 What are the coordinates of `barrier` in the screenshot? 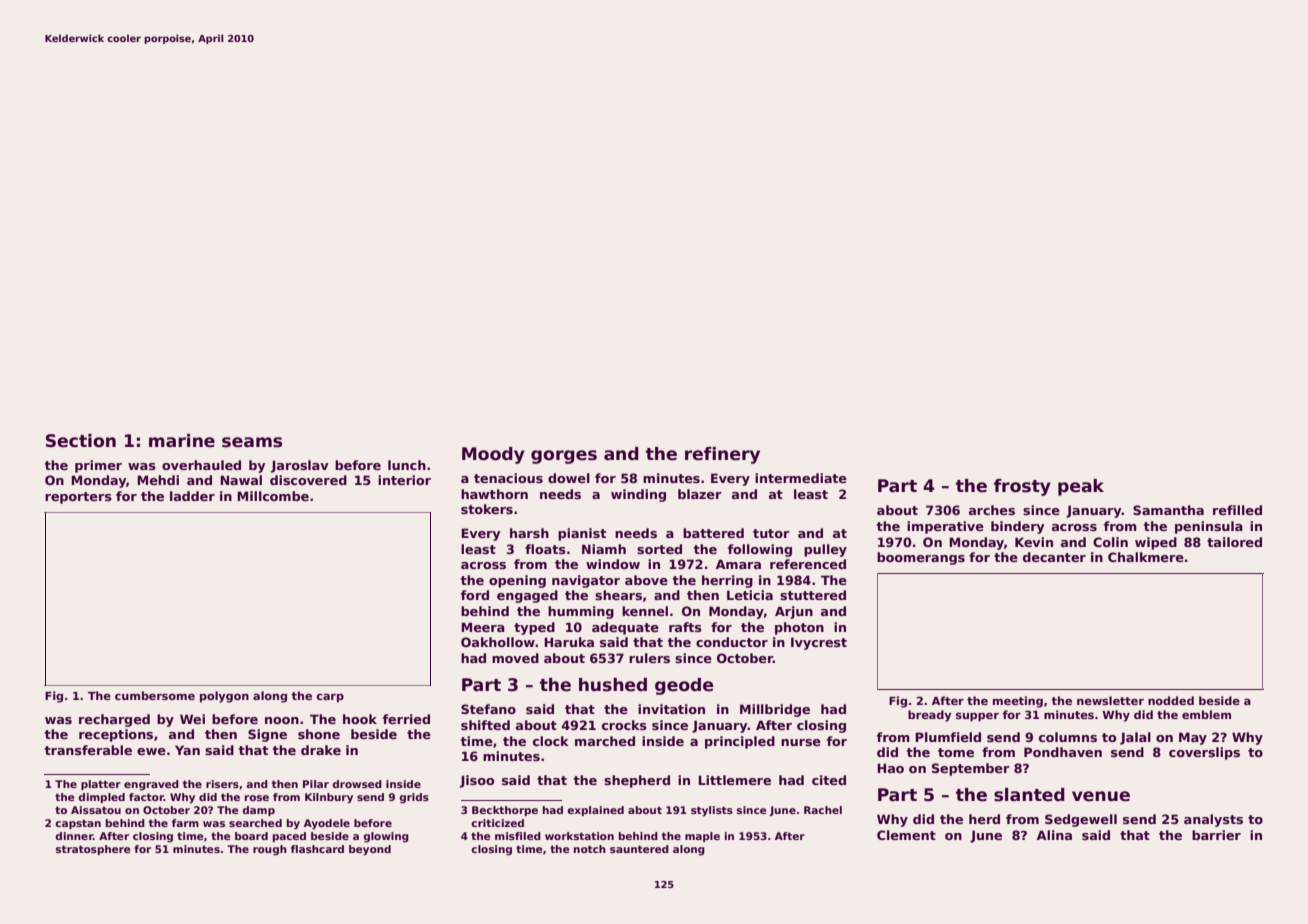 It's located at (1216, 835).
